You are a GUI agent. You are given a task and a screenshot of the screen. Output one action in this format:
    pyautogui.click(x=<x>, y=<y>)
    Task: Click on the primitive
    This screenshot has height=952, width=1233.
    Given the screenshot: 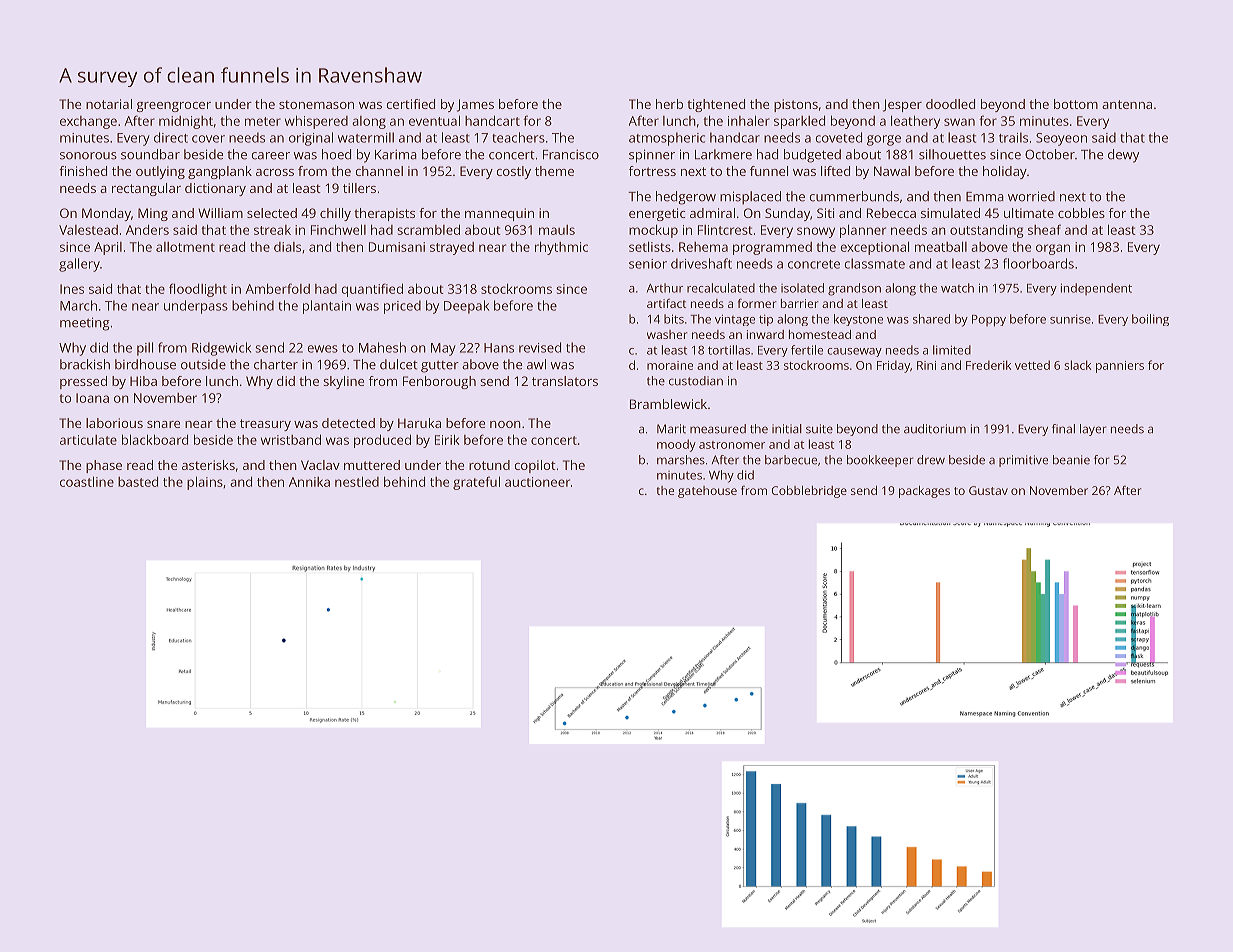 What is the action you would take?
    pyautogui.click(x=1023, y=461)
